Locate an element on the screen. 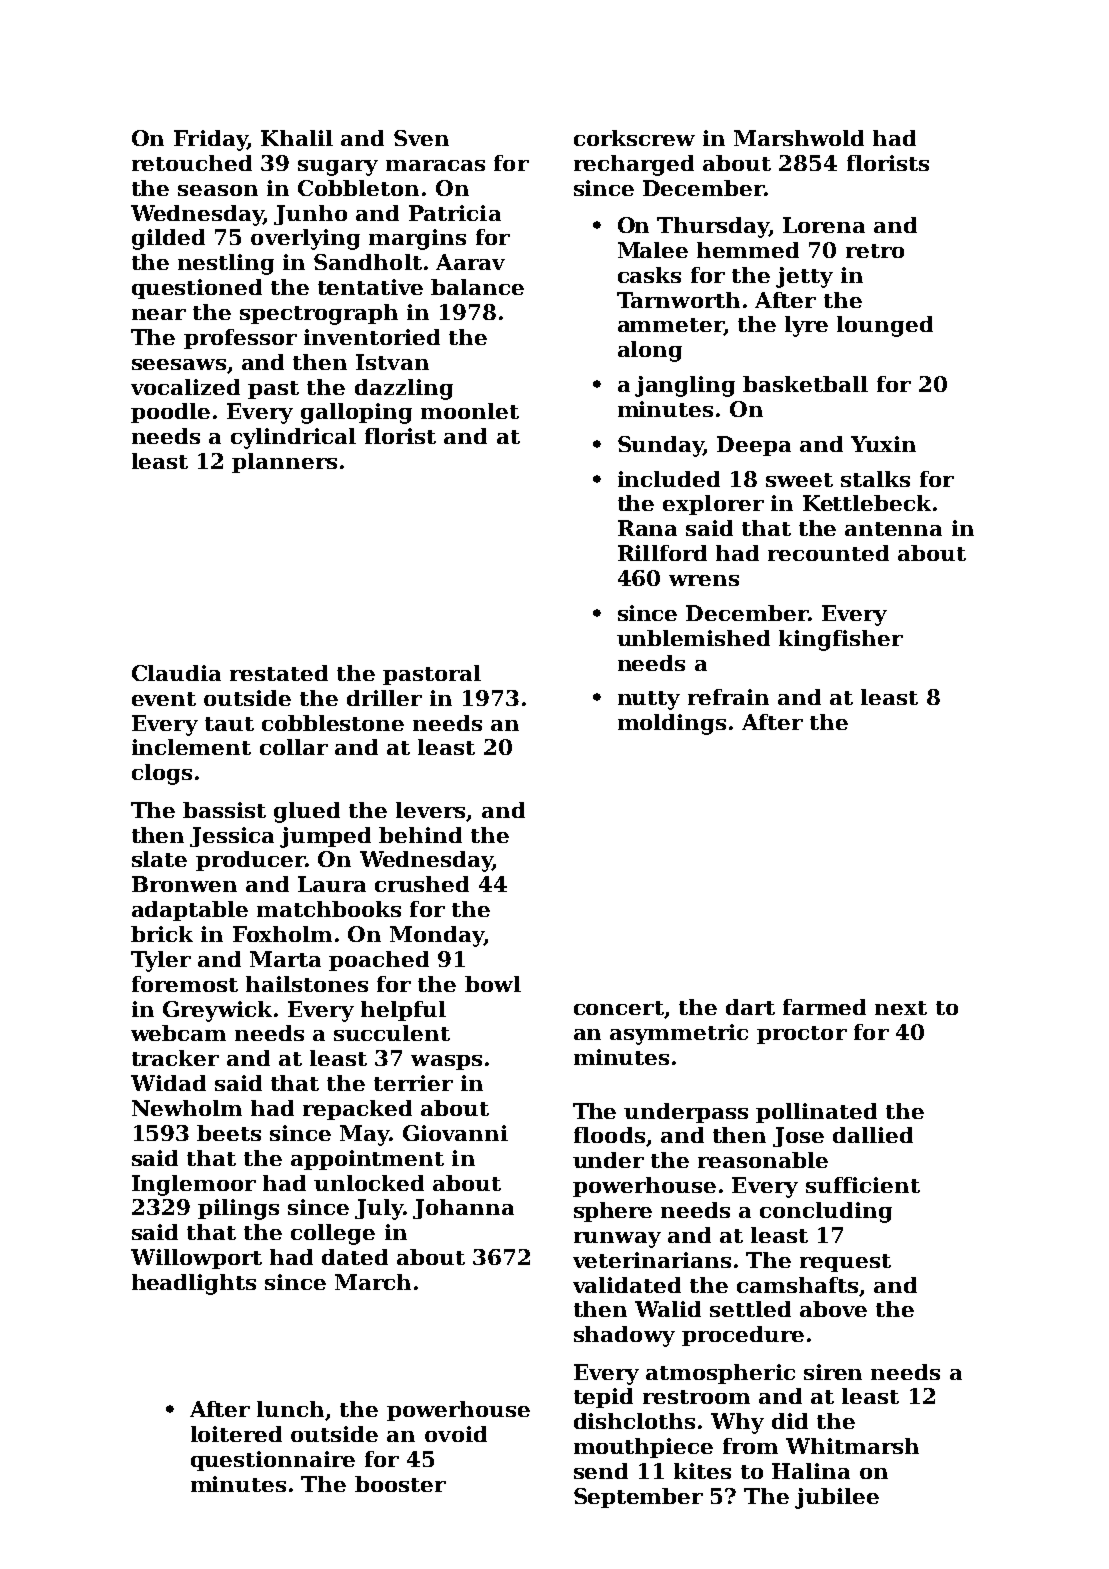 The height and width of the screenshot is (1569, 1109). corkscrew is located at coordinates (634, 138).
